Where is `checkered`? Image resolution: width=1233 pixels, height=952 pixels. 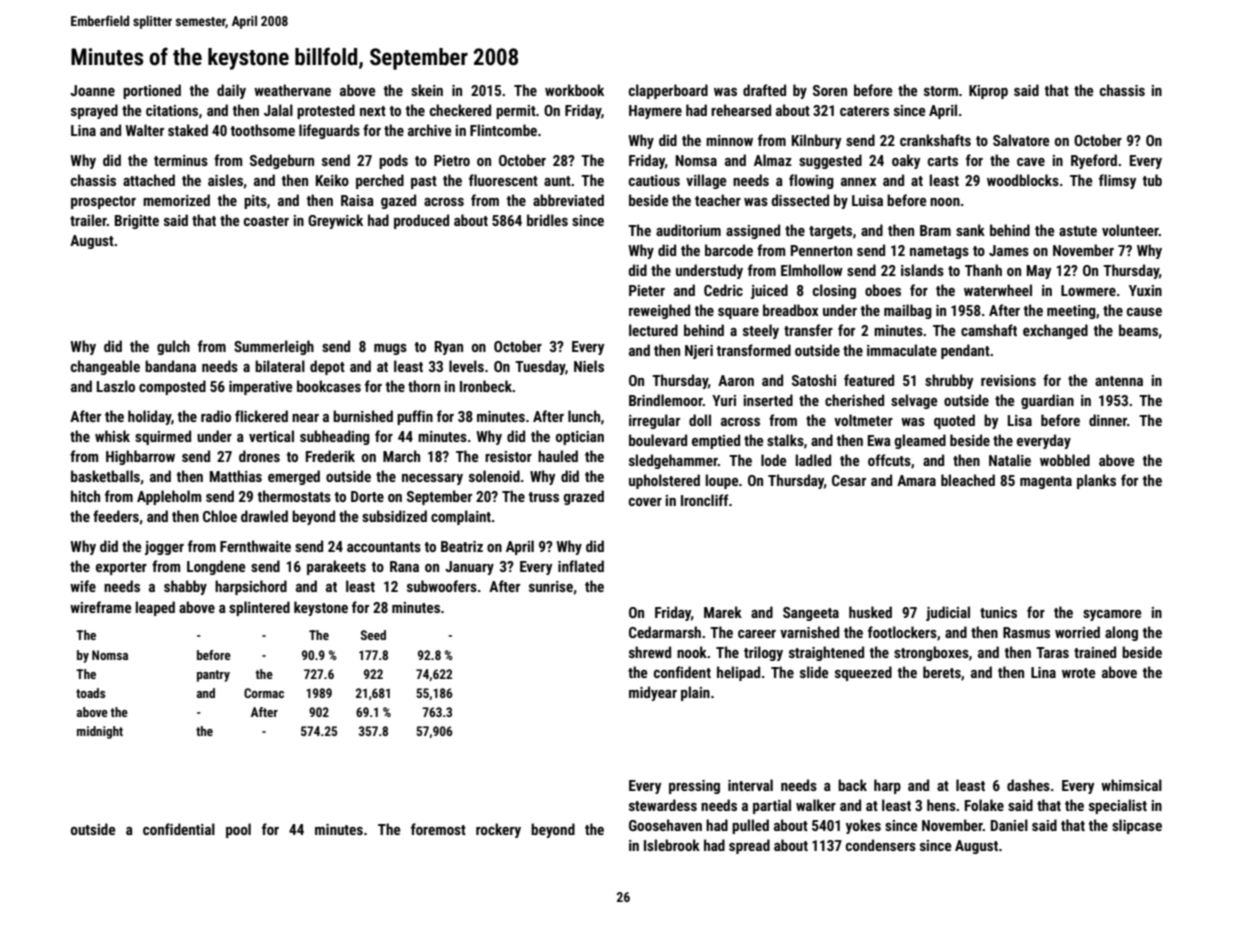 checkered is located at coordinates (460, 110).
